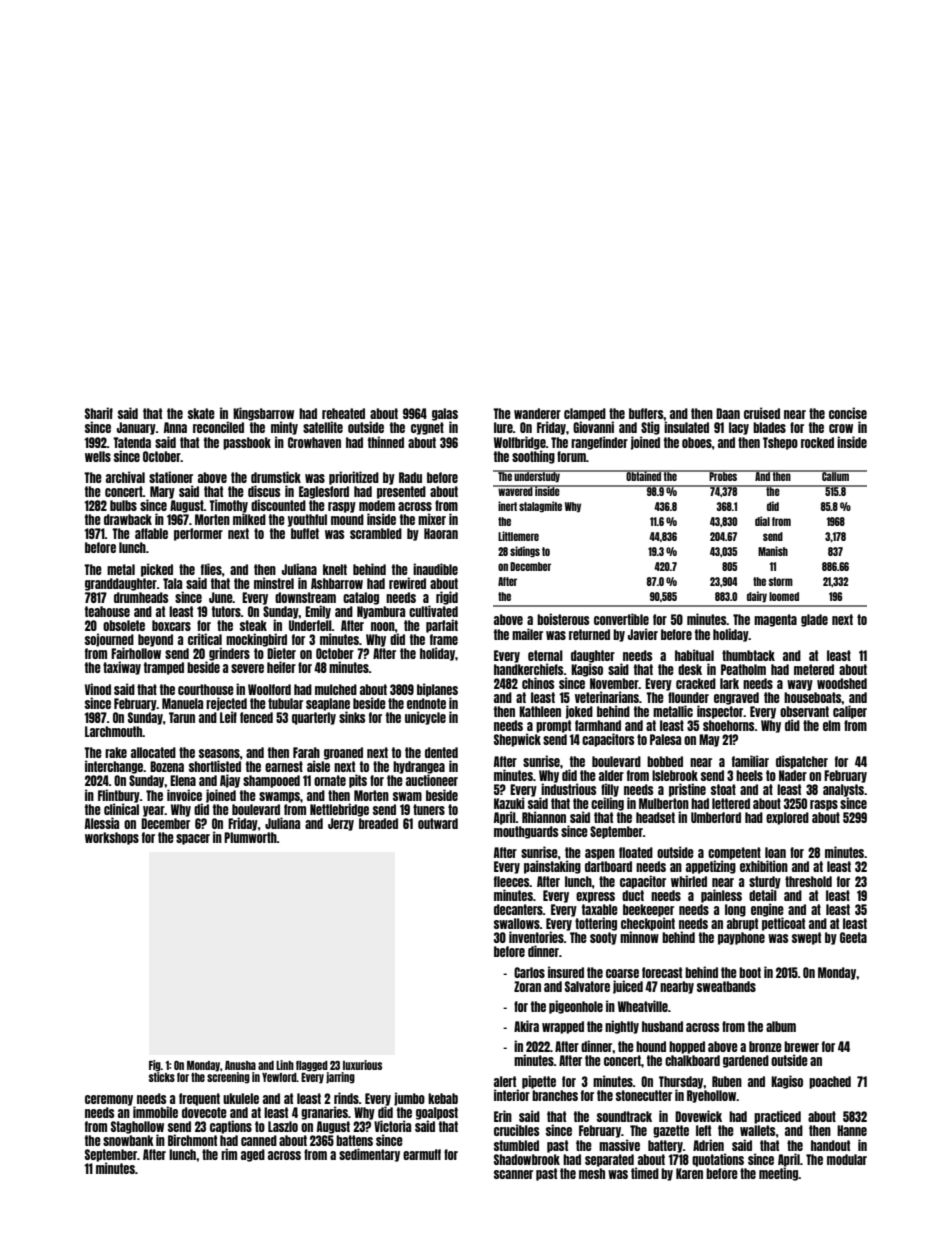  I want to click on fleeces, so click(512, 881).
